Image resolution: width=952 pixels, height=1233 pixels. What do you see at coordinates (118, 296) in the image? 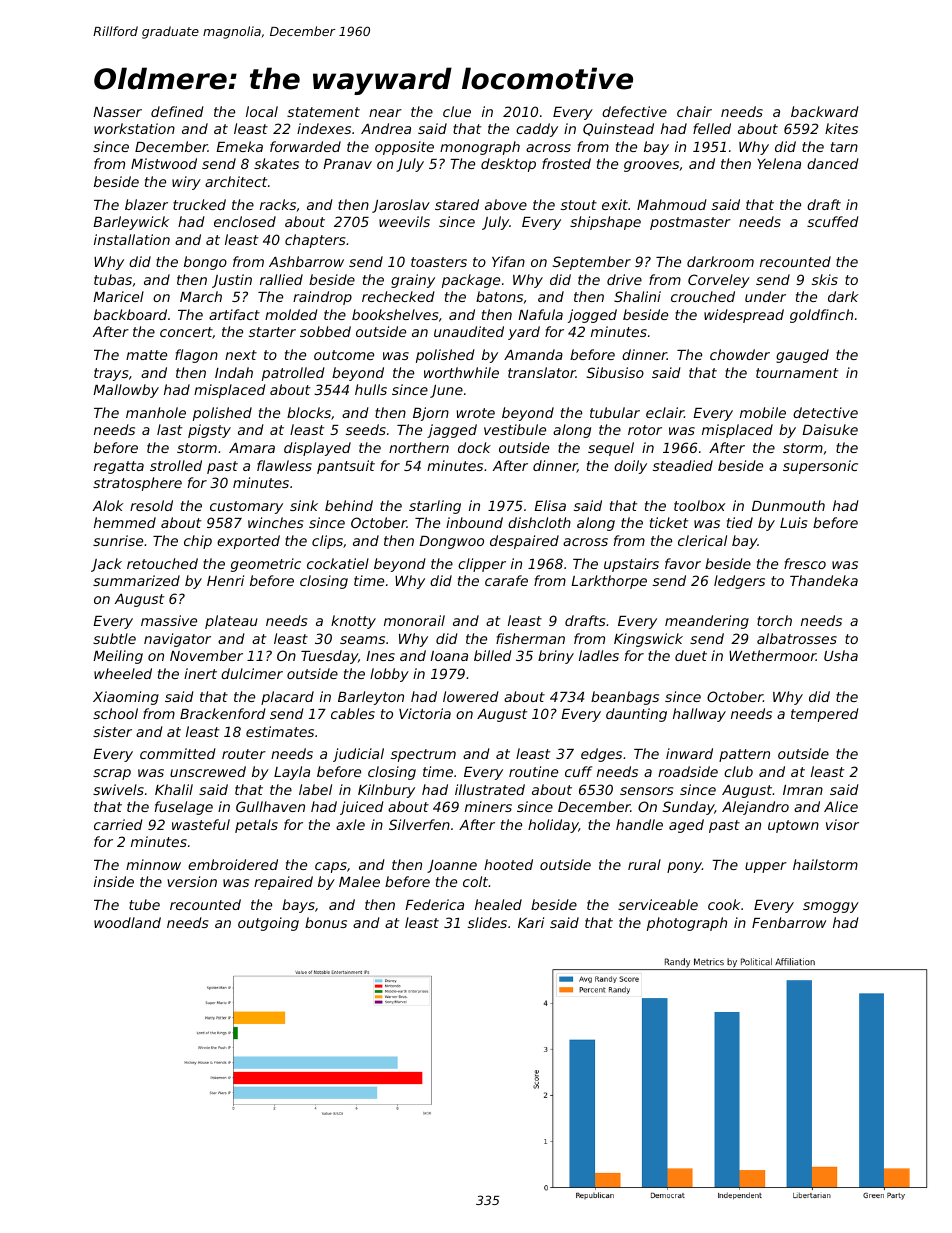
I see `Maricel` at bounding box center [118, 296].
